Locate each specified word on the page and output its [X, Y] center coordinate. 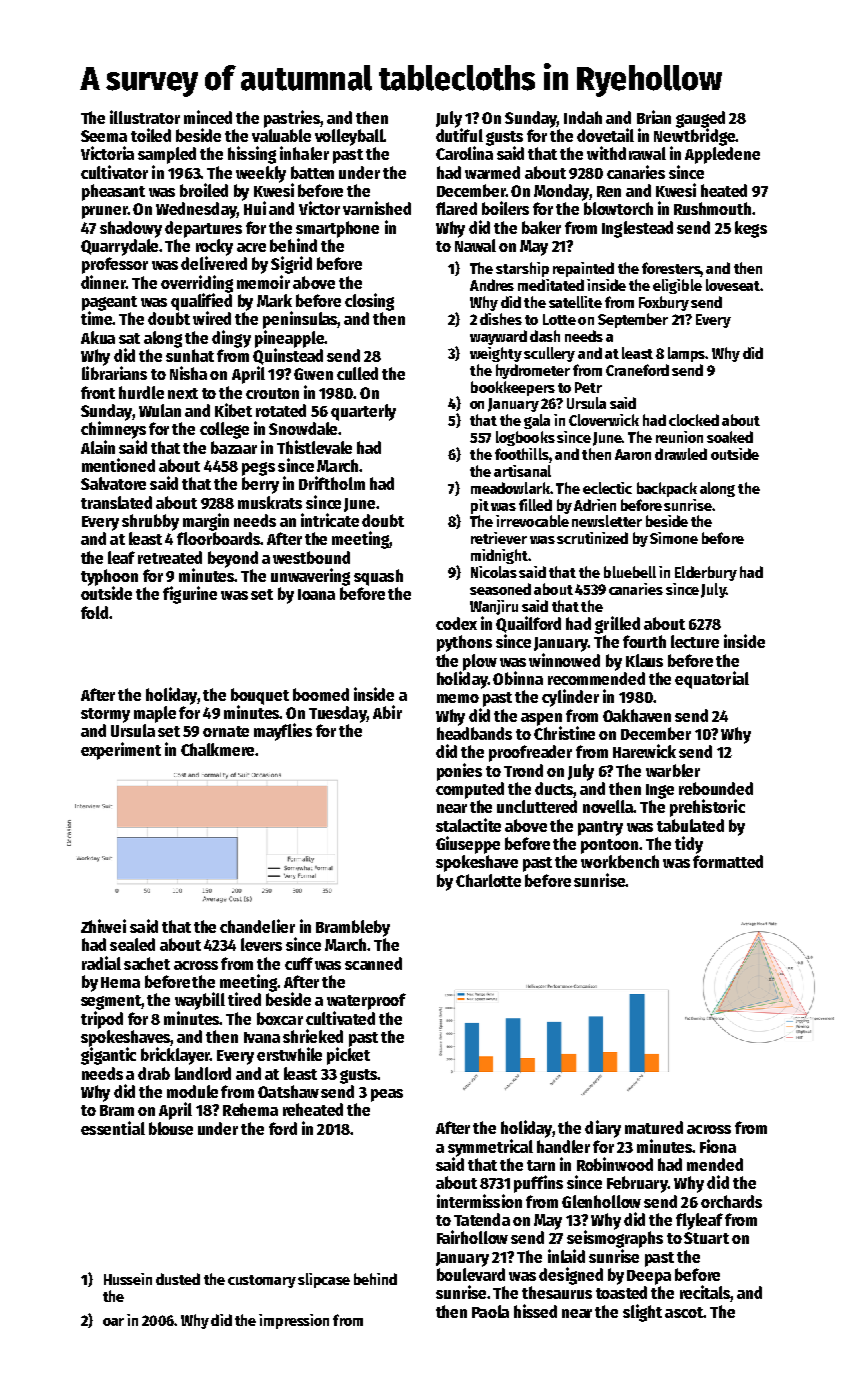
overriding [197, 284]
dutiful [459, 135]
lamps [687, 354]
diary [603, 1129]
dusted [178, 1279]
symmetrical [490, 1148]
